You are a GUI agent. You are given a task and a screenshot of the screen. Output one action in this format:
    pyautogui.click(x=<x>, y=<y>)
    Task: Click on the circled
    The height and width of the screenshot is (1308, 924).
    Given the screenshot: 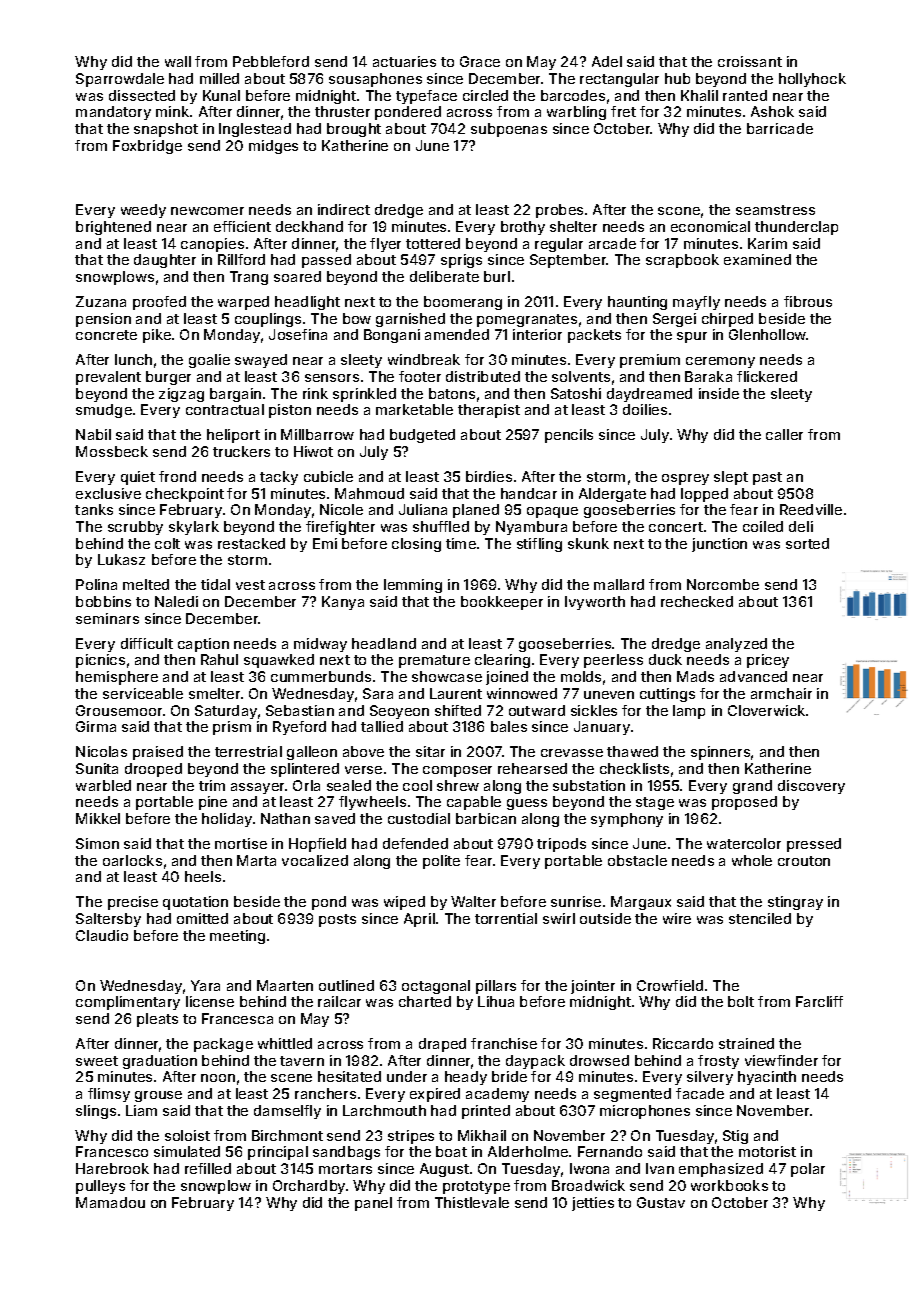 What is the action you would take?
    pyautogui.click(x=485, y=95)
